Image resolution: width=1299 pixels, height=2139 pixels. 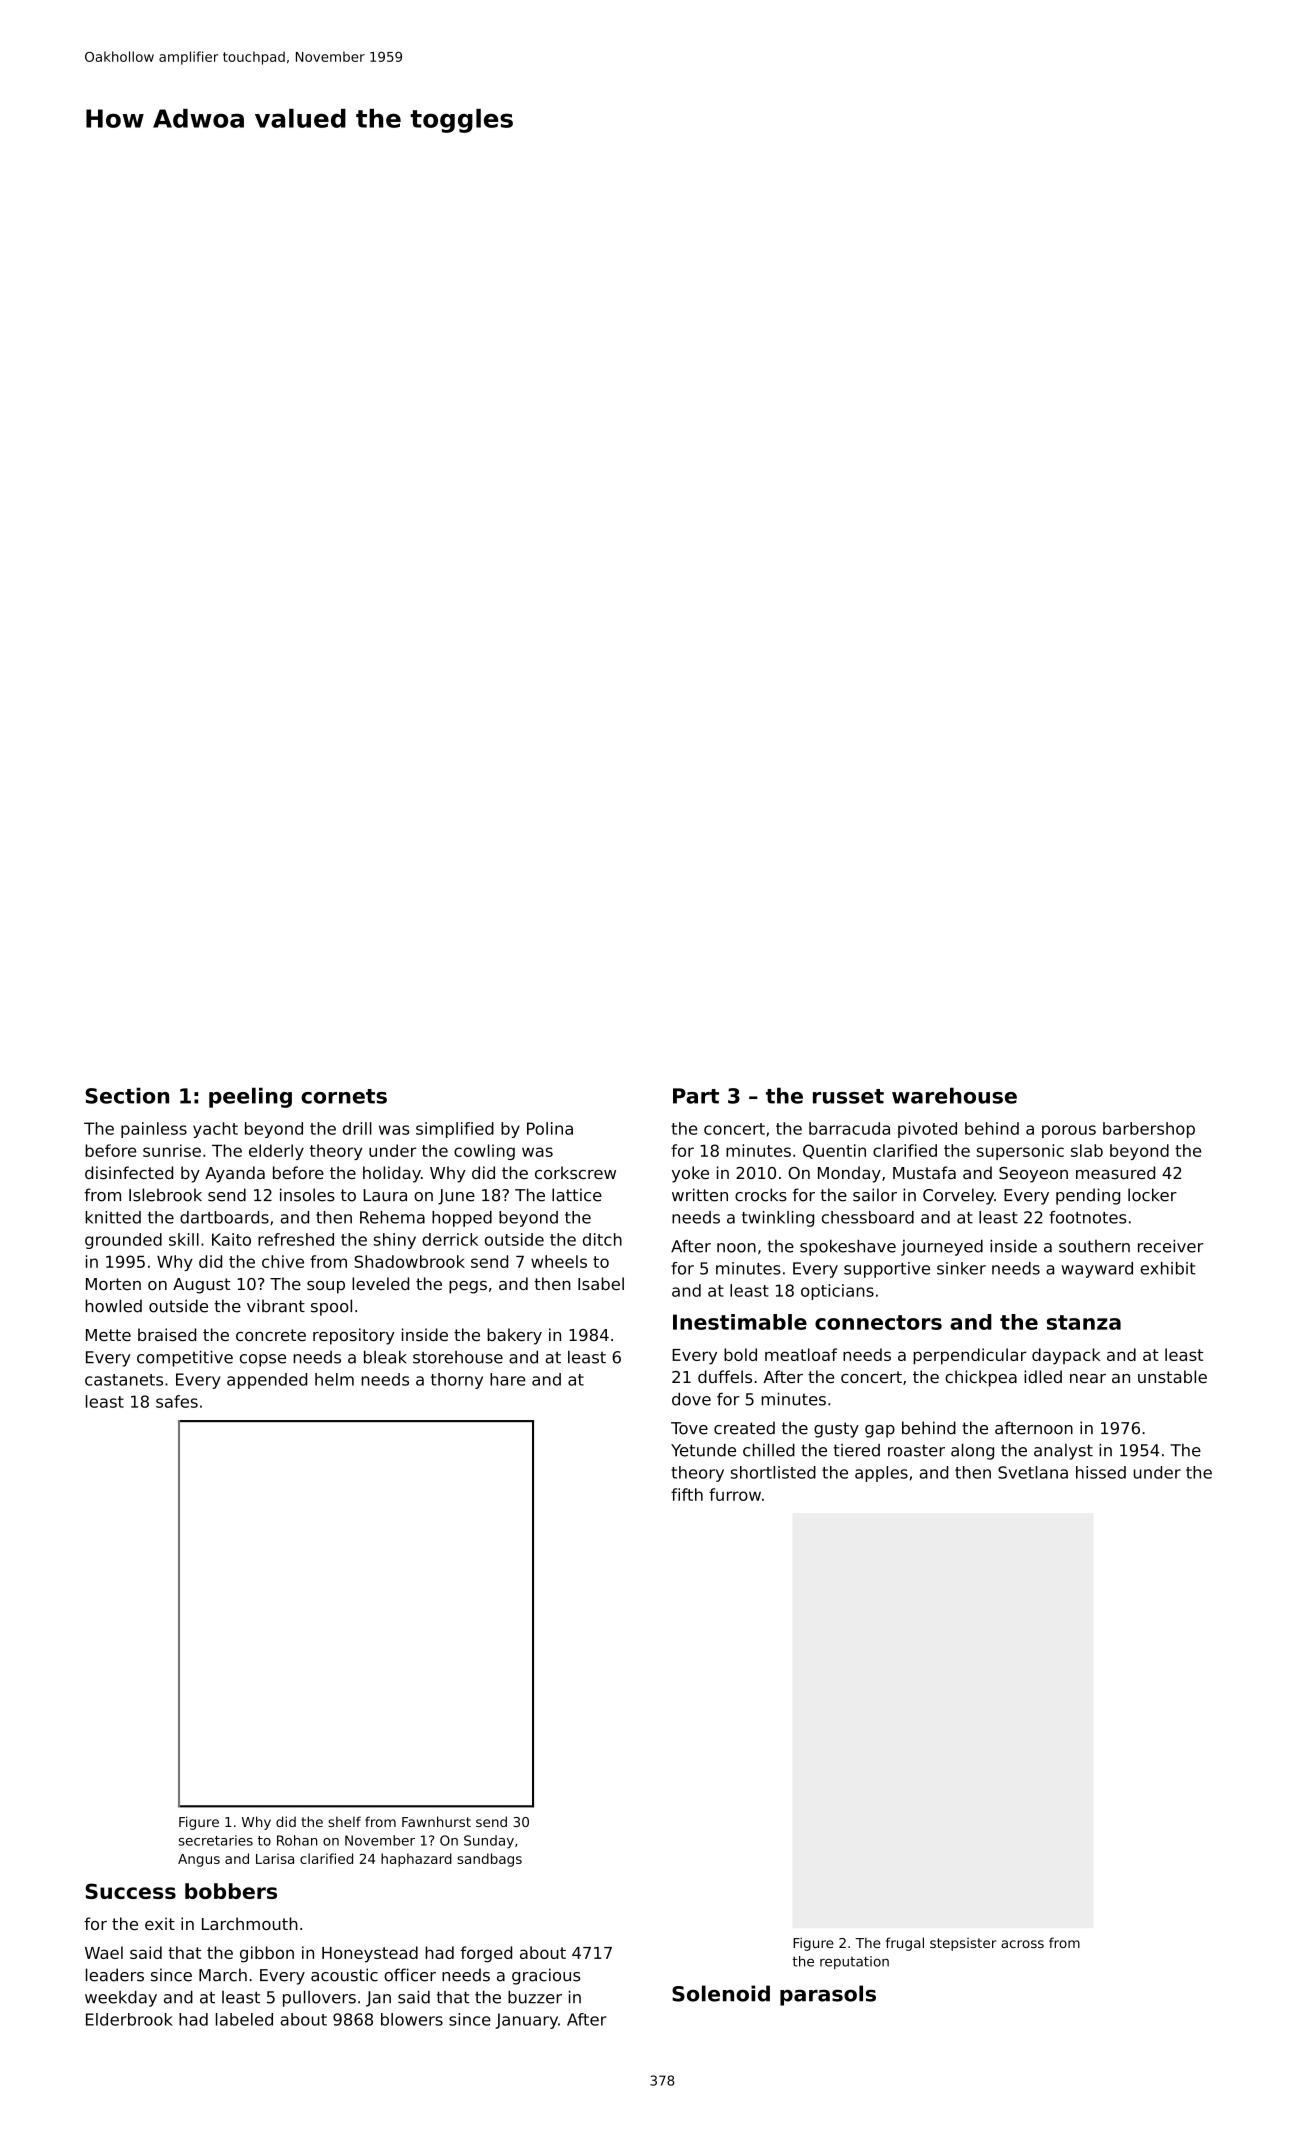 What do you see at coordinates (244, 2019) in the image?
I see `labeled` at bounding box center [244, 2019].
